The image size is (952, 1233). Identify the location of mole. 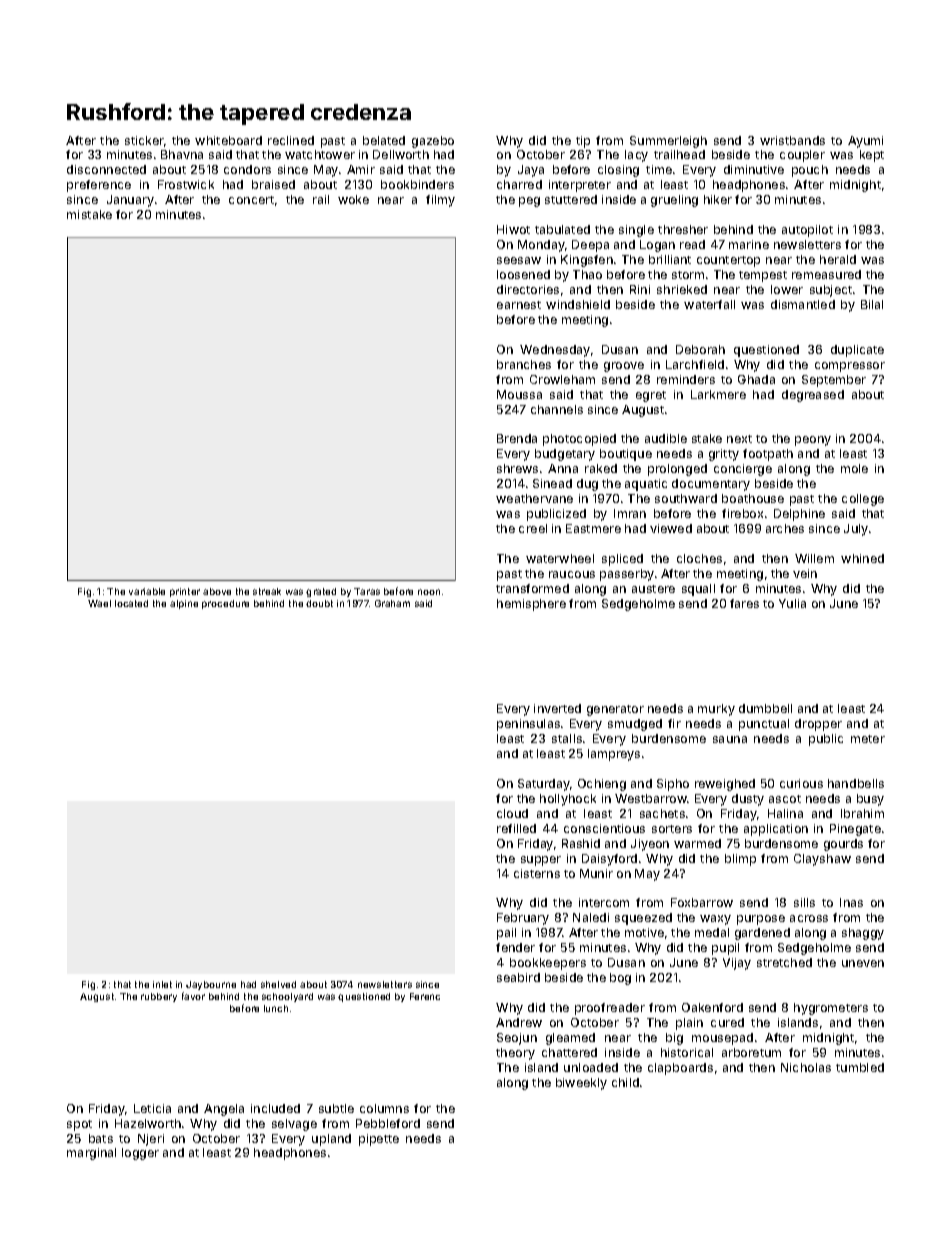
(854, 468).
